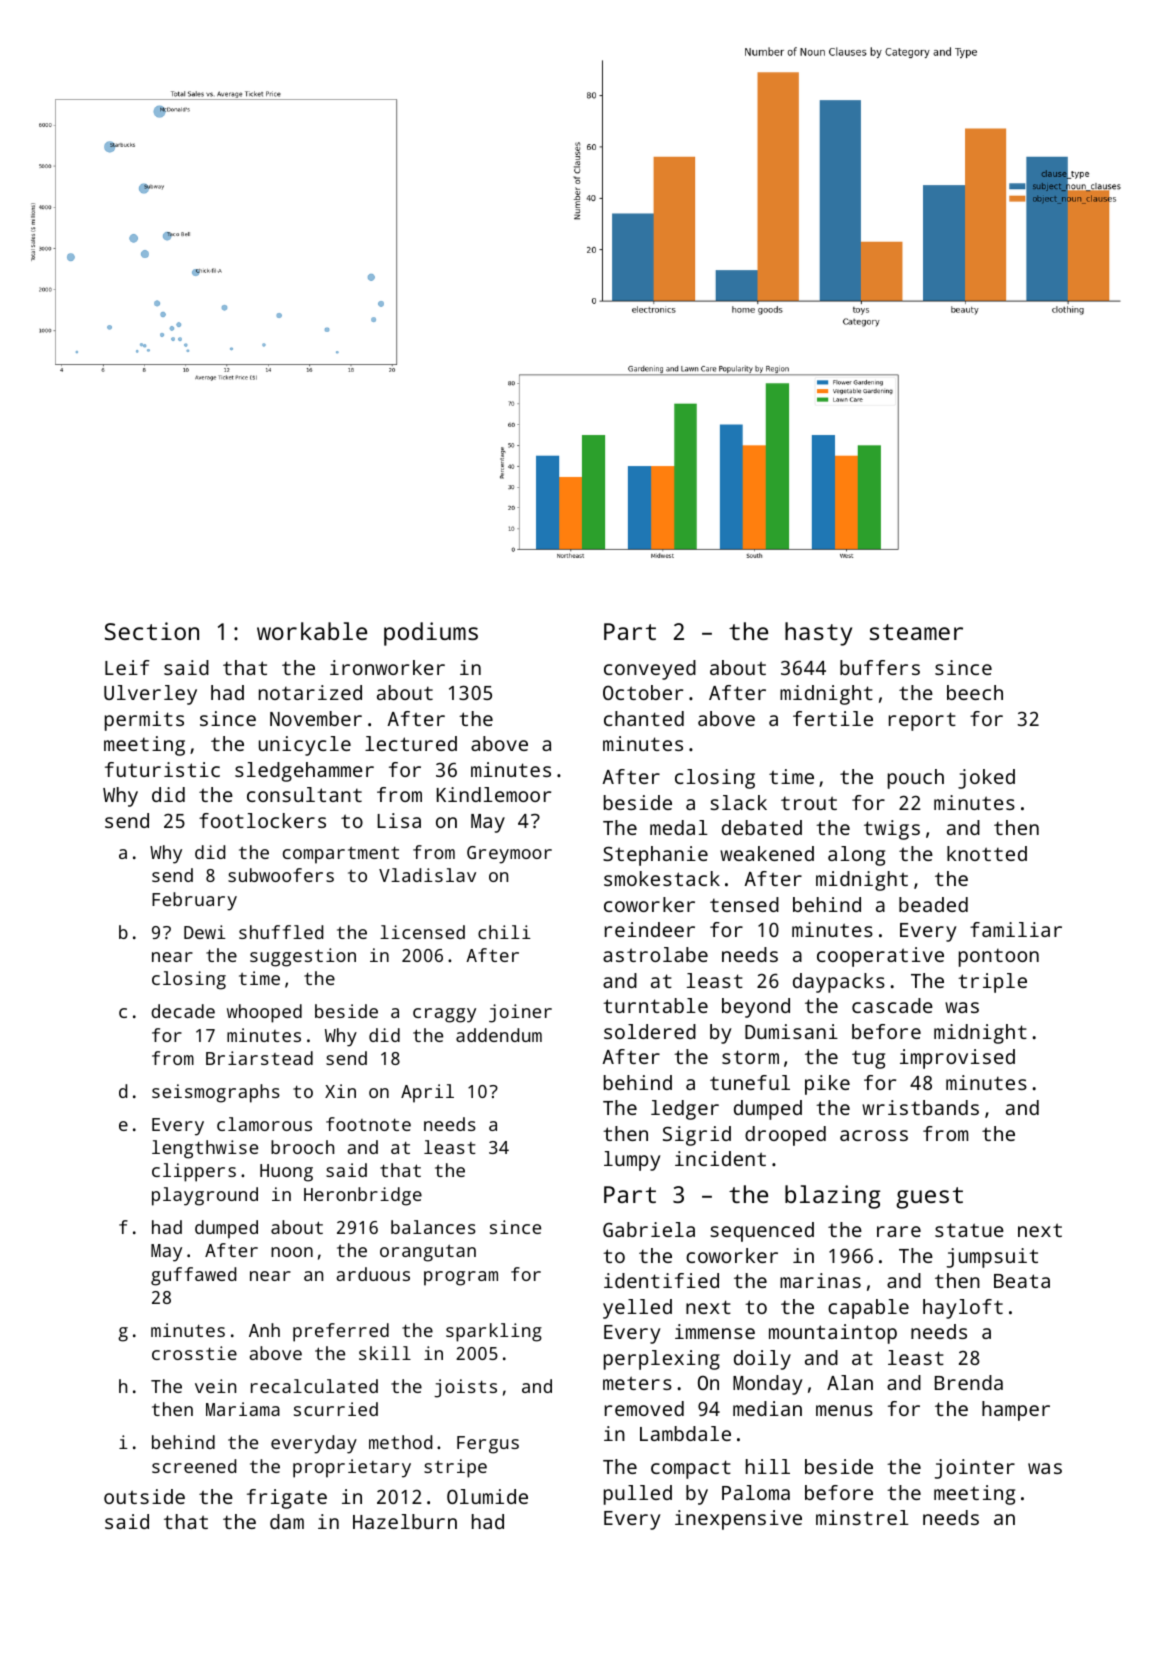 The image size is (1174, 1661). I want to click on workable, so click(312, 631).
